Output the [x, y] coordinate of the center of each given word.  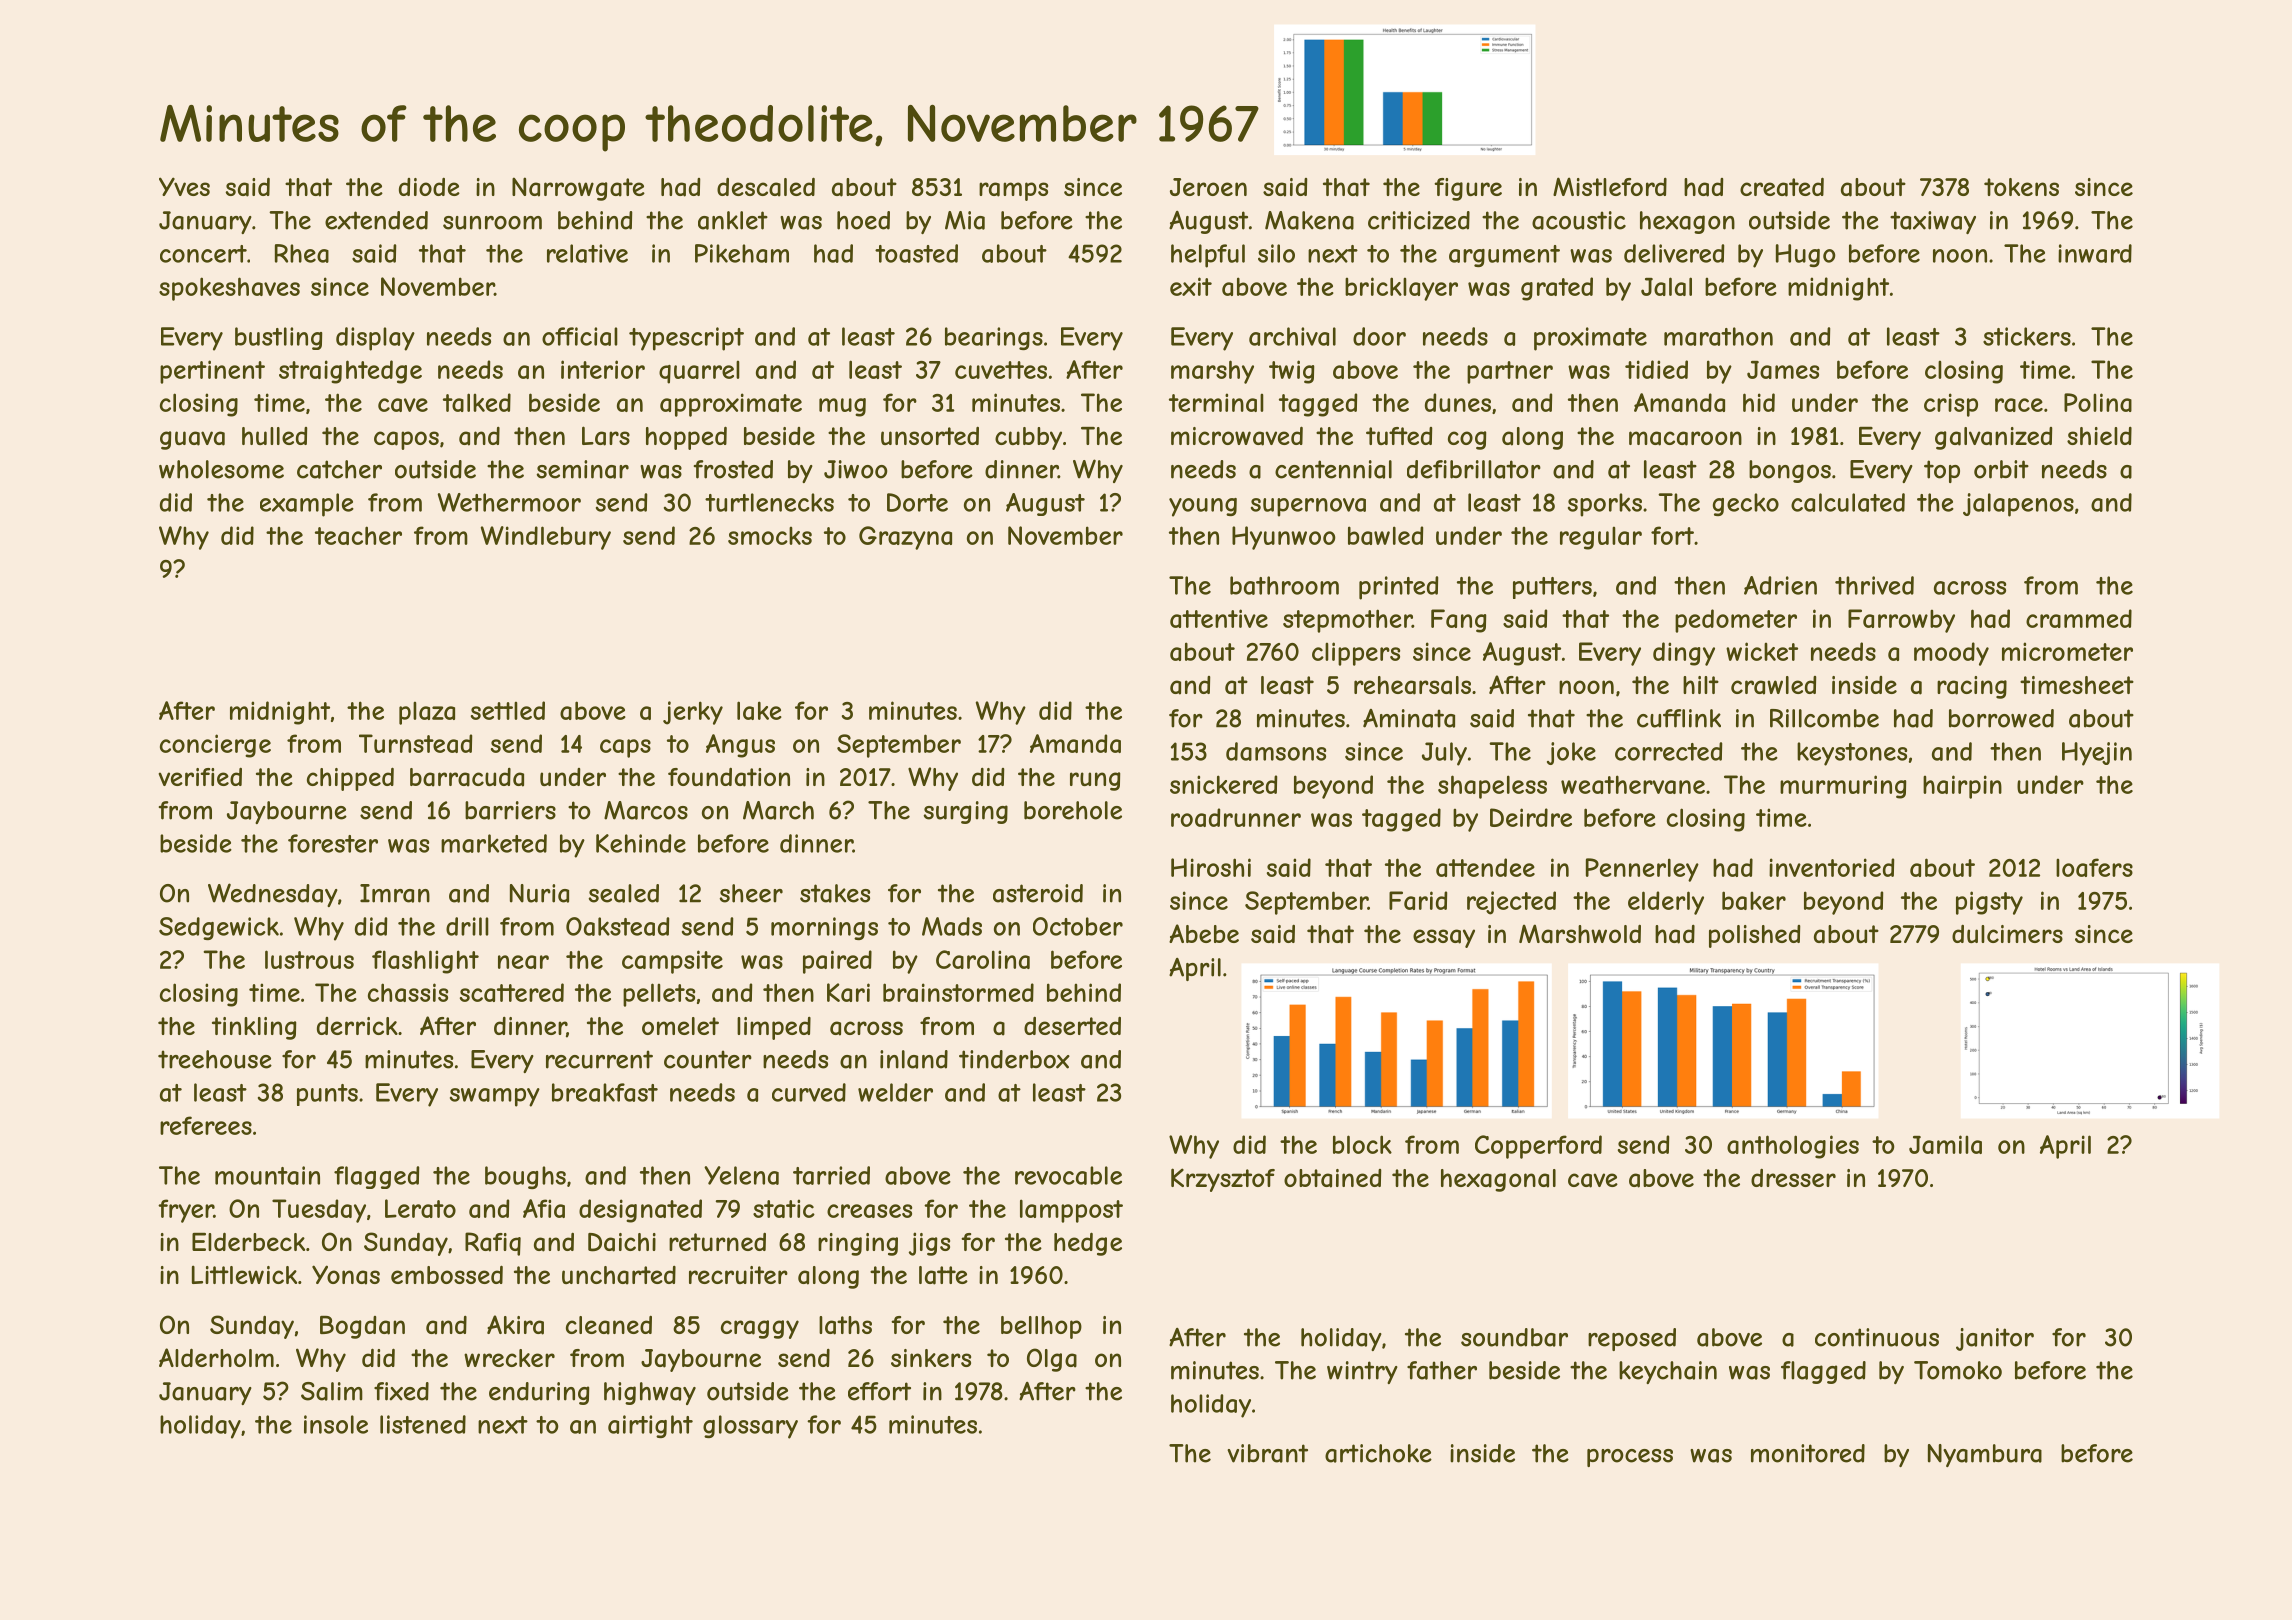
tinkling [254, 1028]
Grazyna [905, 538]
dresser [1793, 1178]
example [307, 505]
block [1362, 1144]
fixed [401, 1391]
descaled [766, 187]
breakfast [605, 1092]
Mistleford [1610, 186]
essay [1444, 938]
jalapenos [2018, 505]
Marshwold [1580, 934]
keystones [1852, 754]
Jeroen [1208, 187]
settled [508, 710]
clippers [1356, 654]
